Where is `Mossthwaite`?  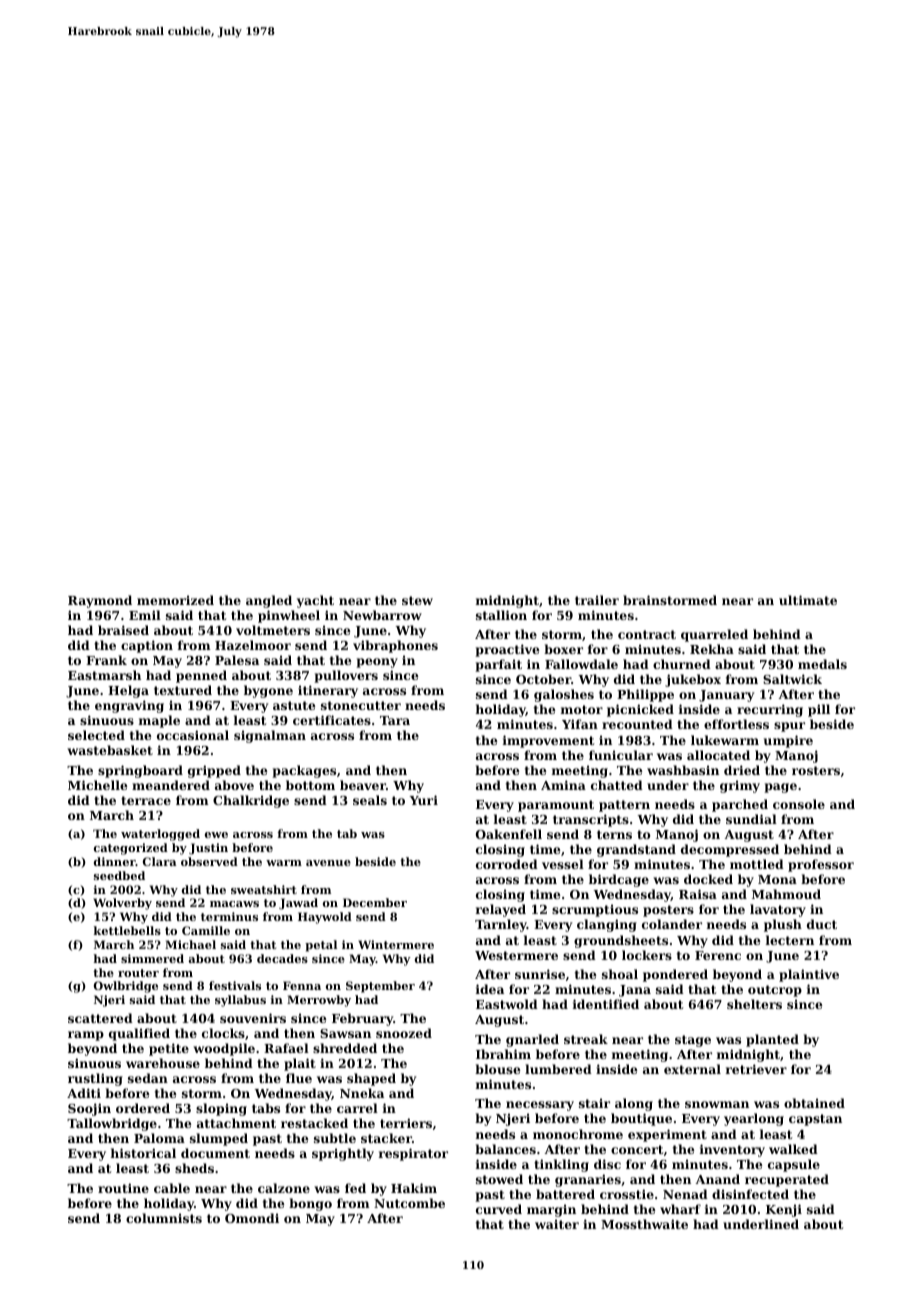
Mossthwaite is located at coordinates (644, 1224).
